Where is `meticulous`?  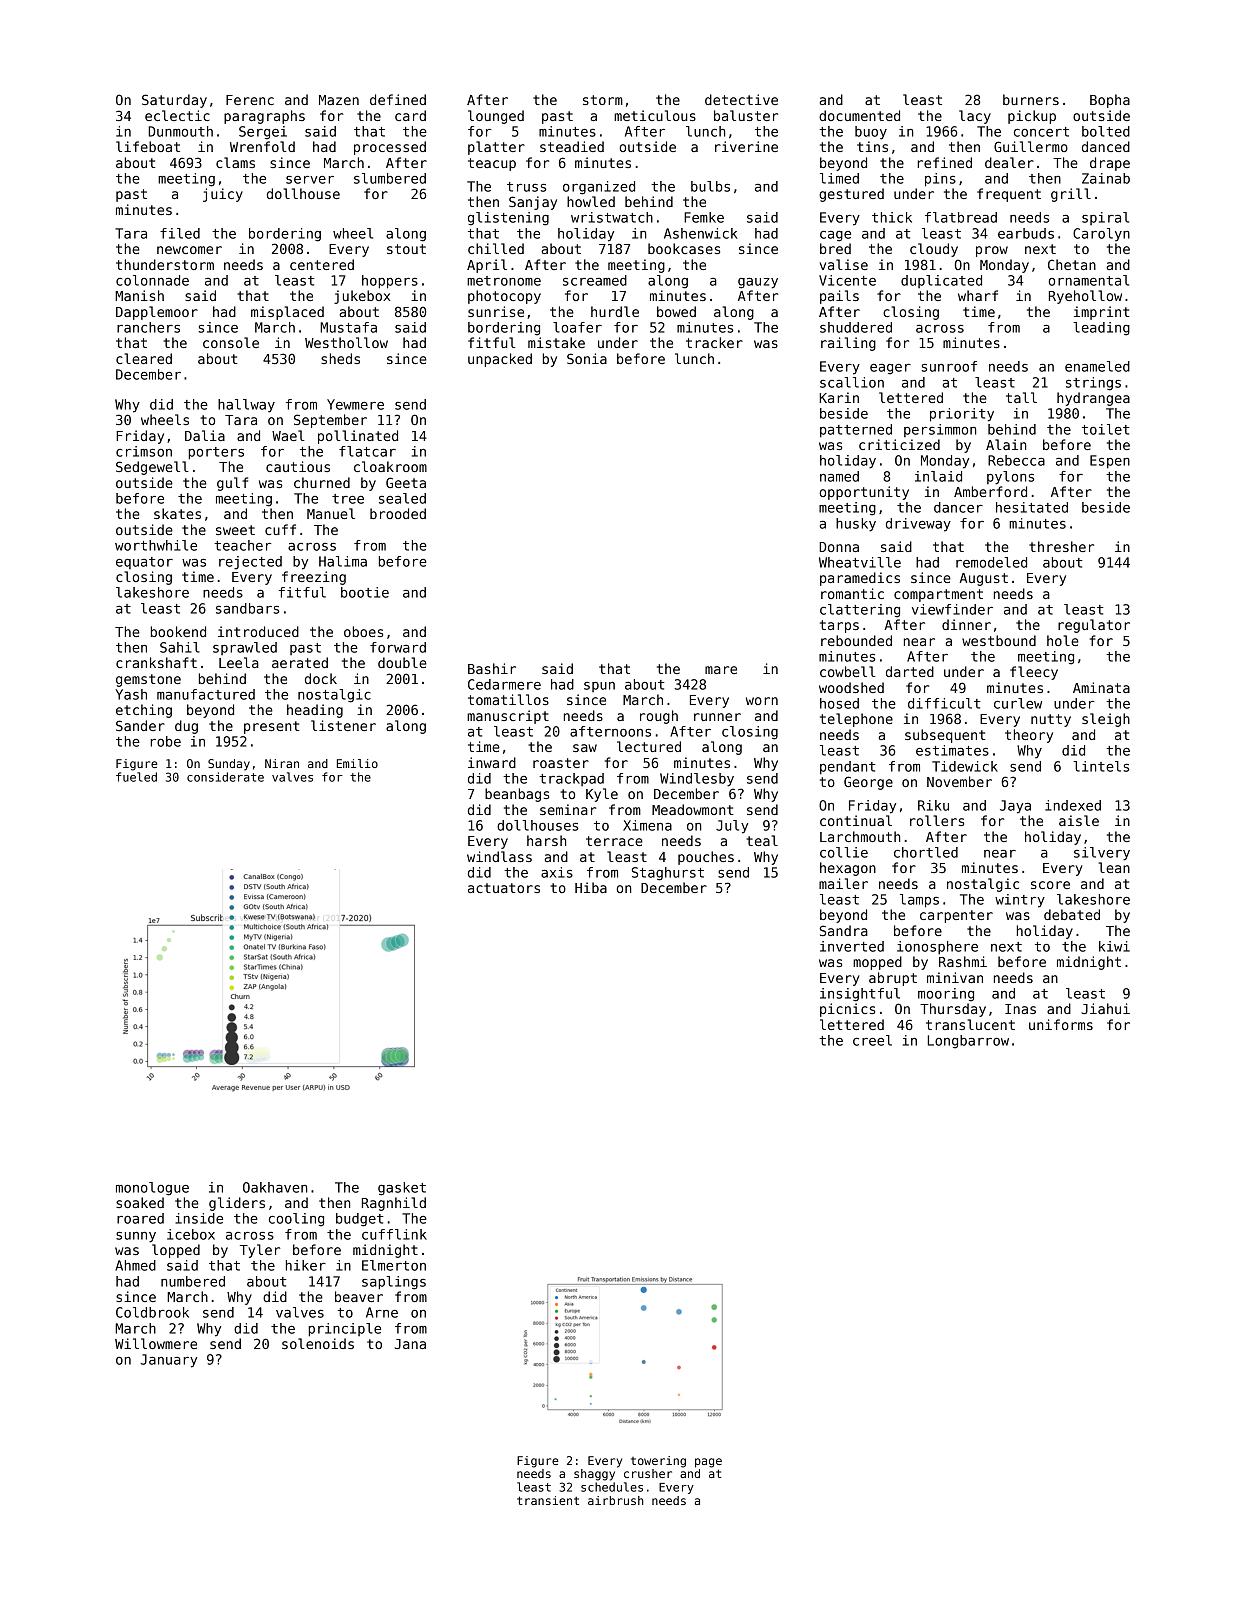 meticulous is located at coordinates (655, 115).
